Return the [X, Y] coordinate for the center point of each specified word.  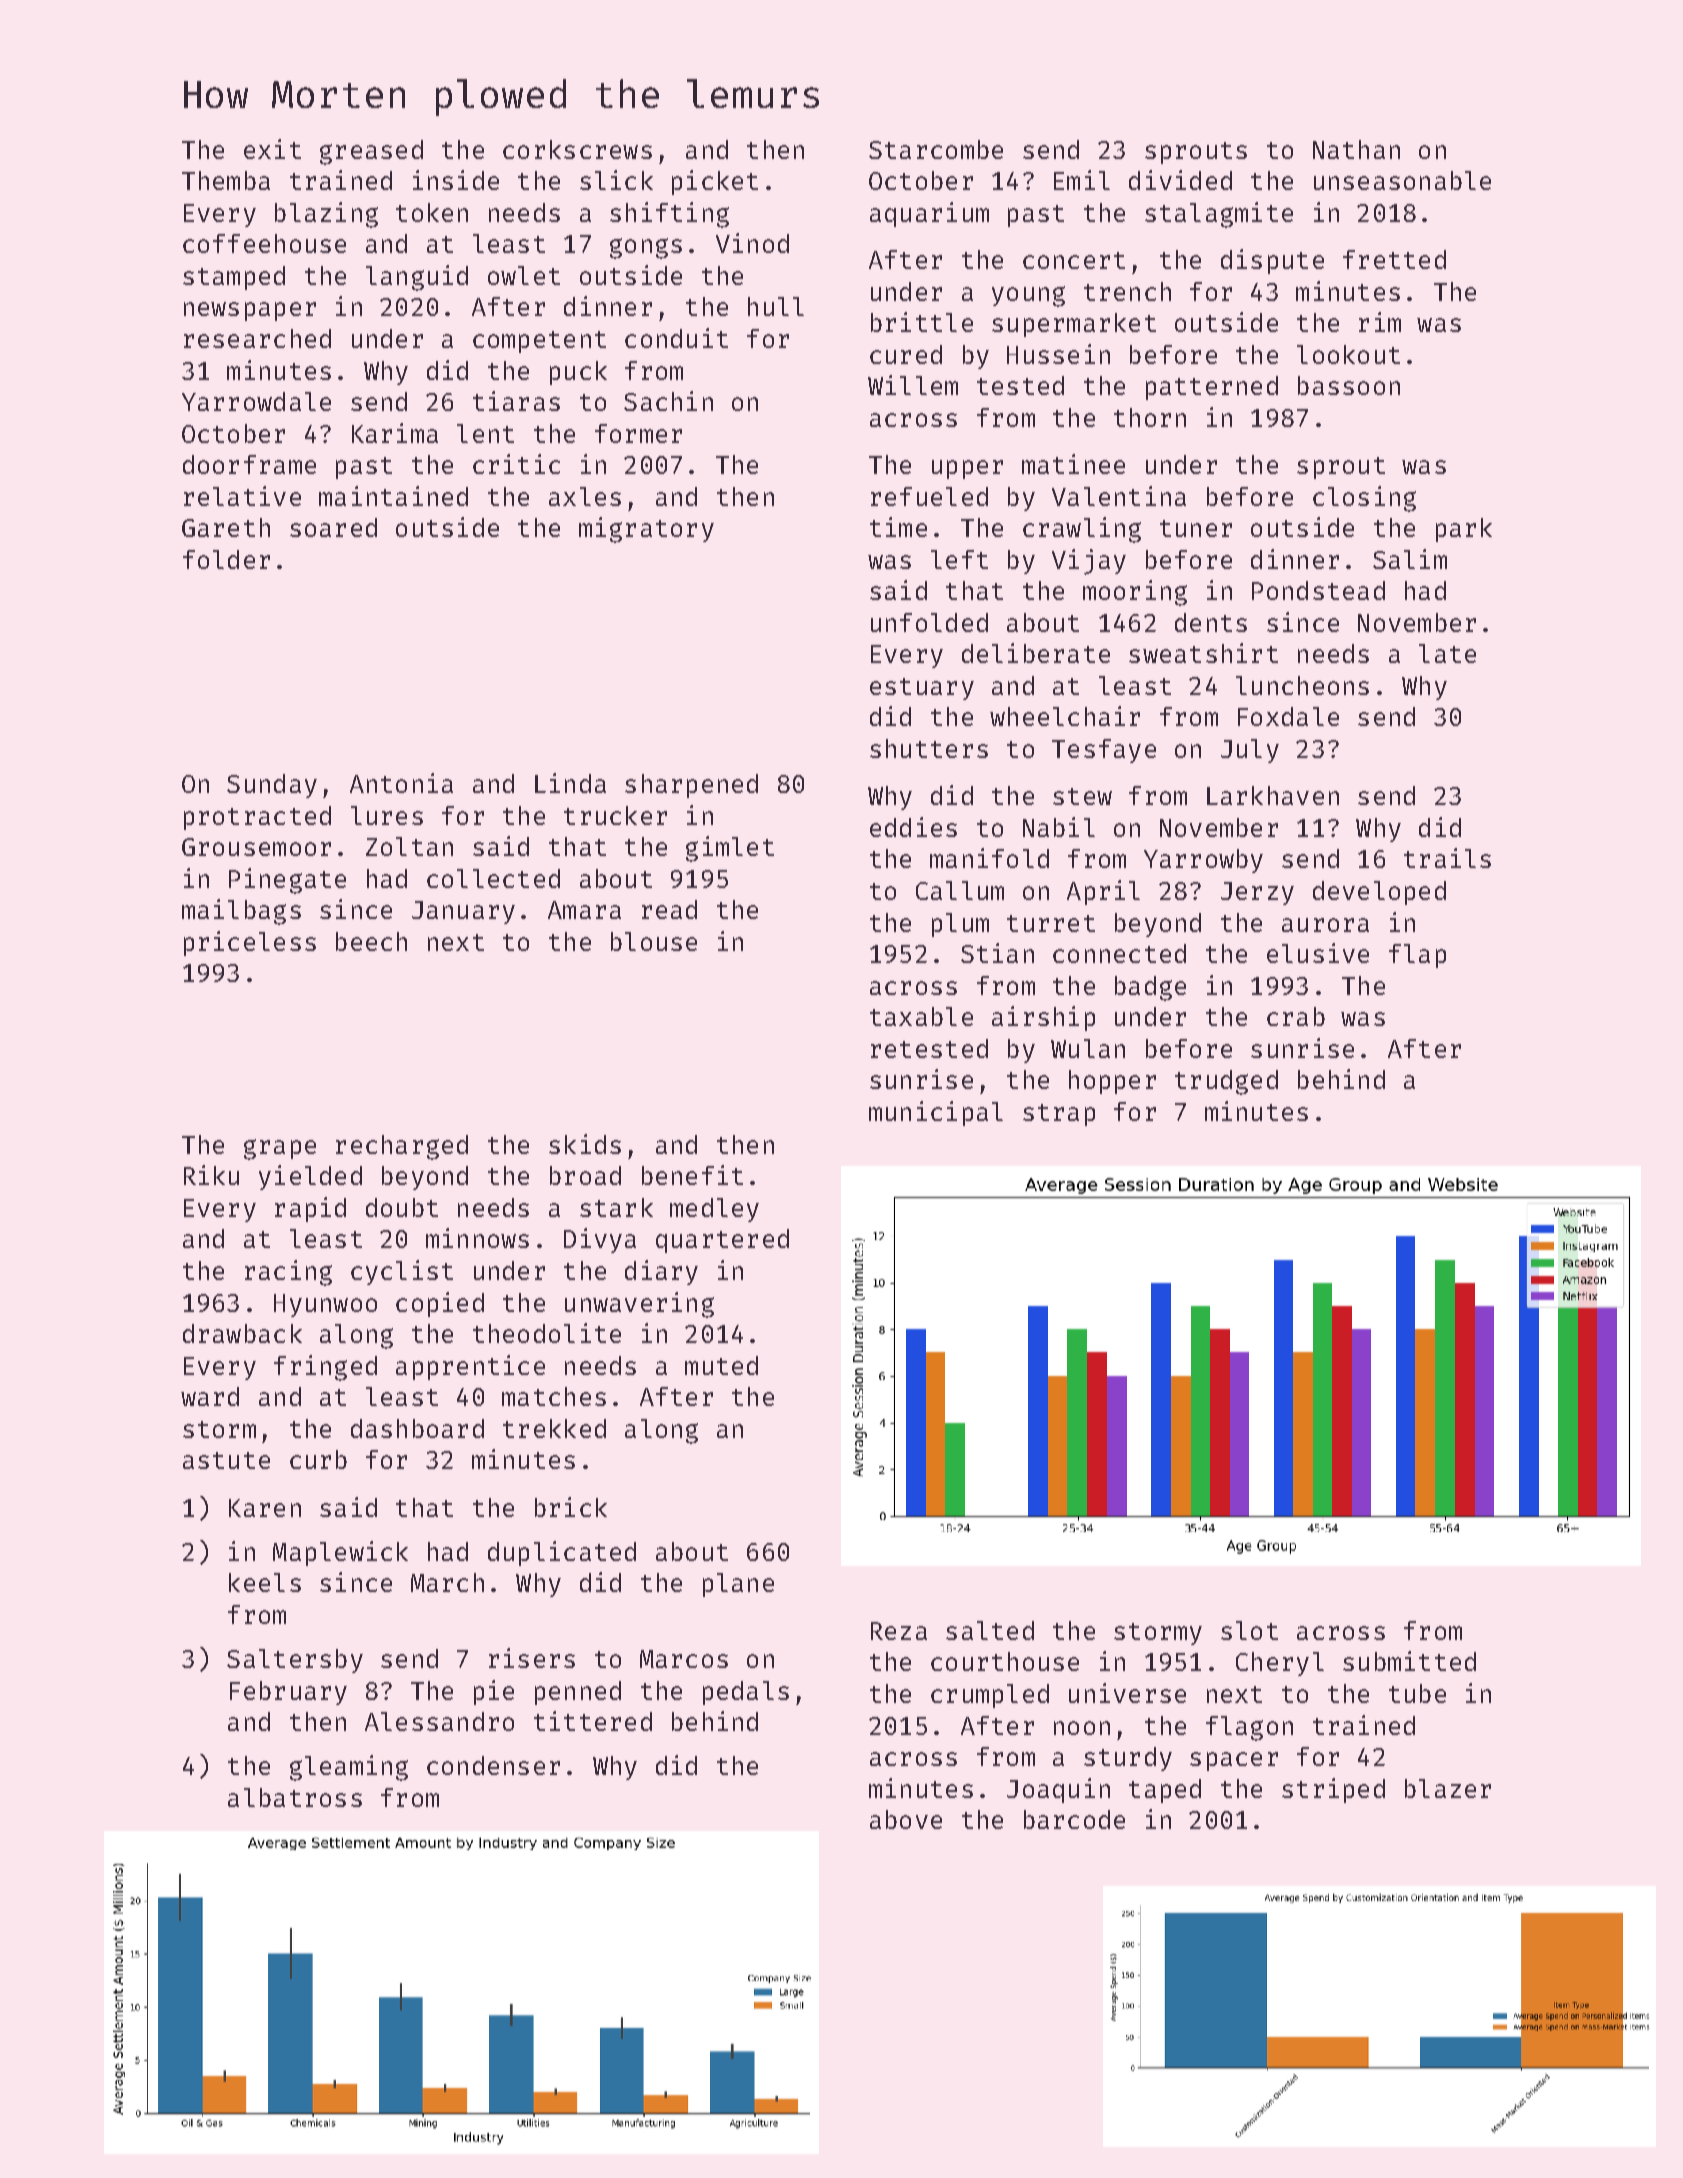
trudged [1226, 1082]
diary [661, 1272]
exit [272, 149]
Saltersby [295, 1661]
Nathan [1356, 149]
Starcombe [936, 149]
